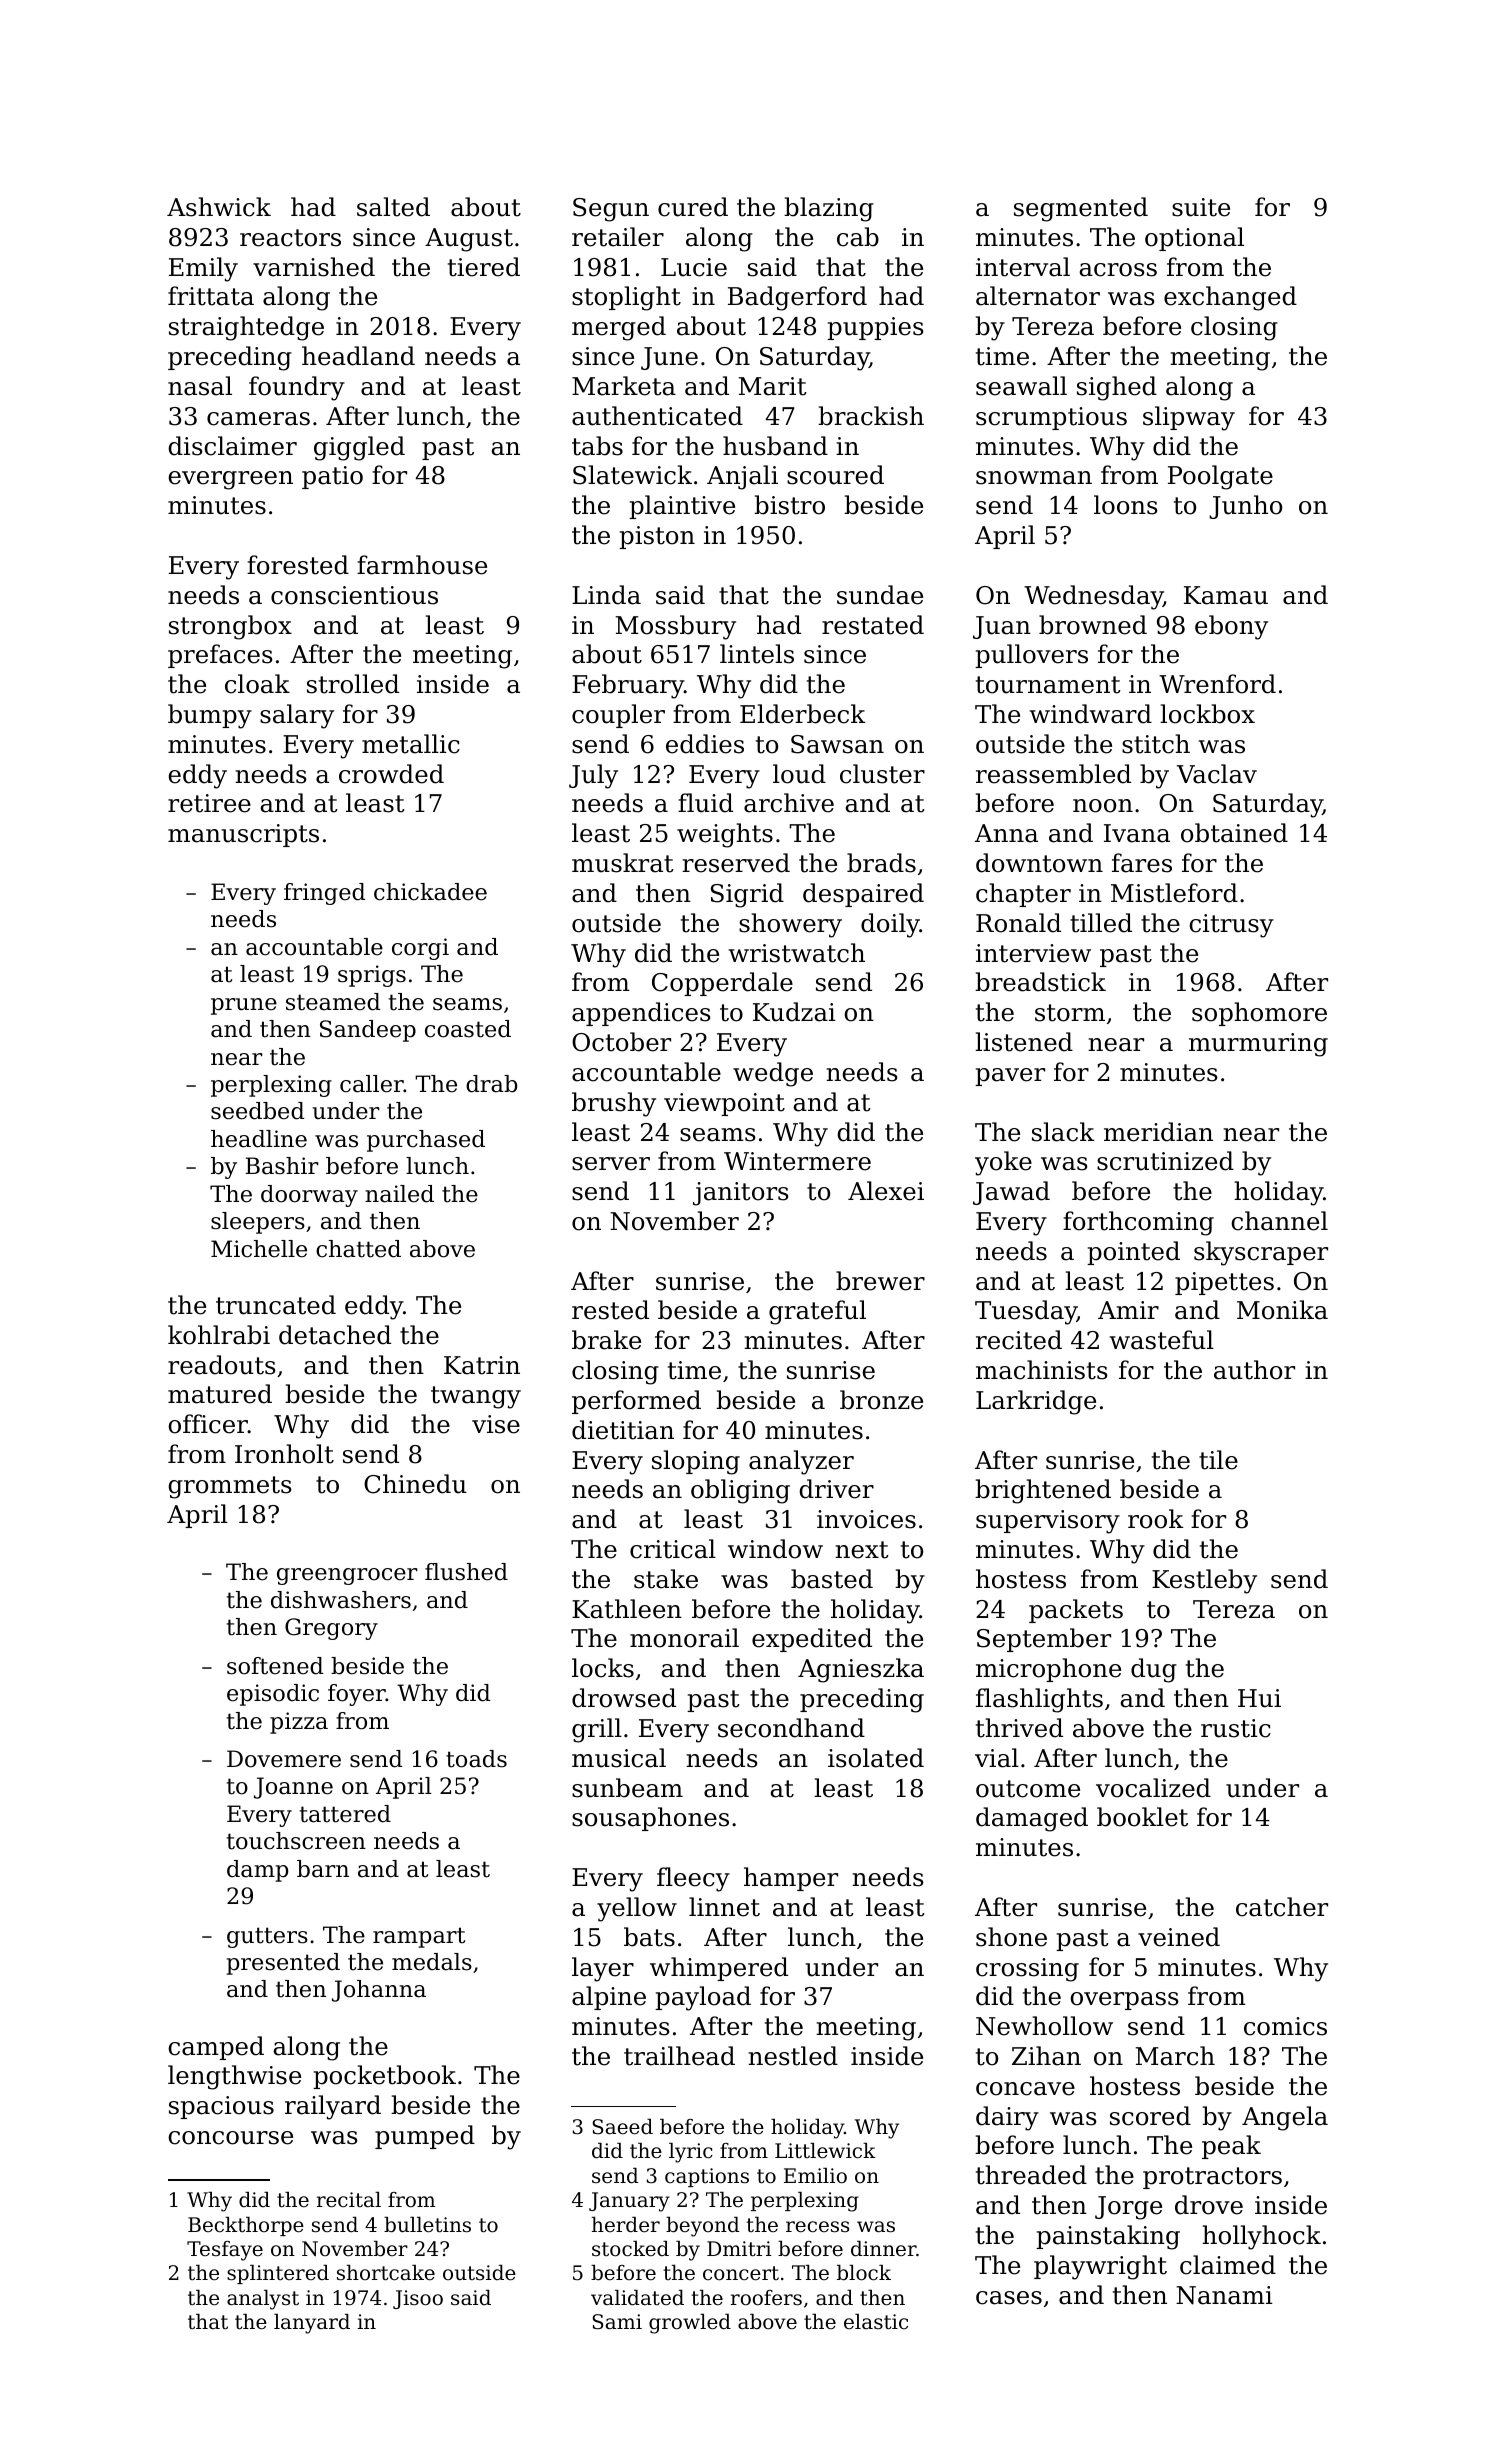 This image has width=1496, height=2464. What do you see at coordinates (1165, 1161) in the image?
I see `scrutinized` at bounding box center [1165, 1161].
